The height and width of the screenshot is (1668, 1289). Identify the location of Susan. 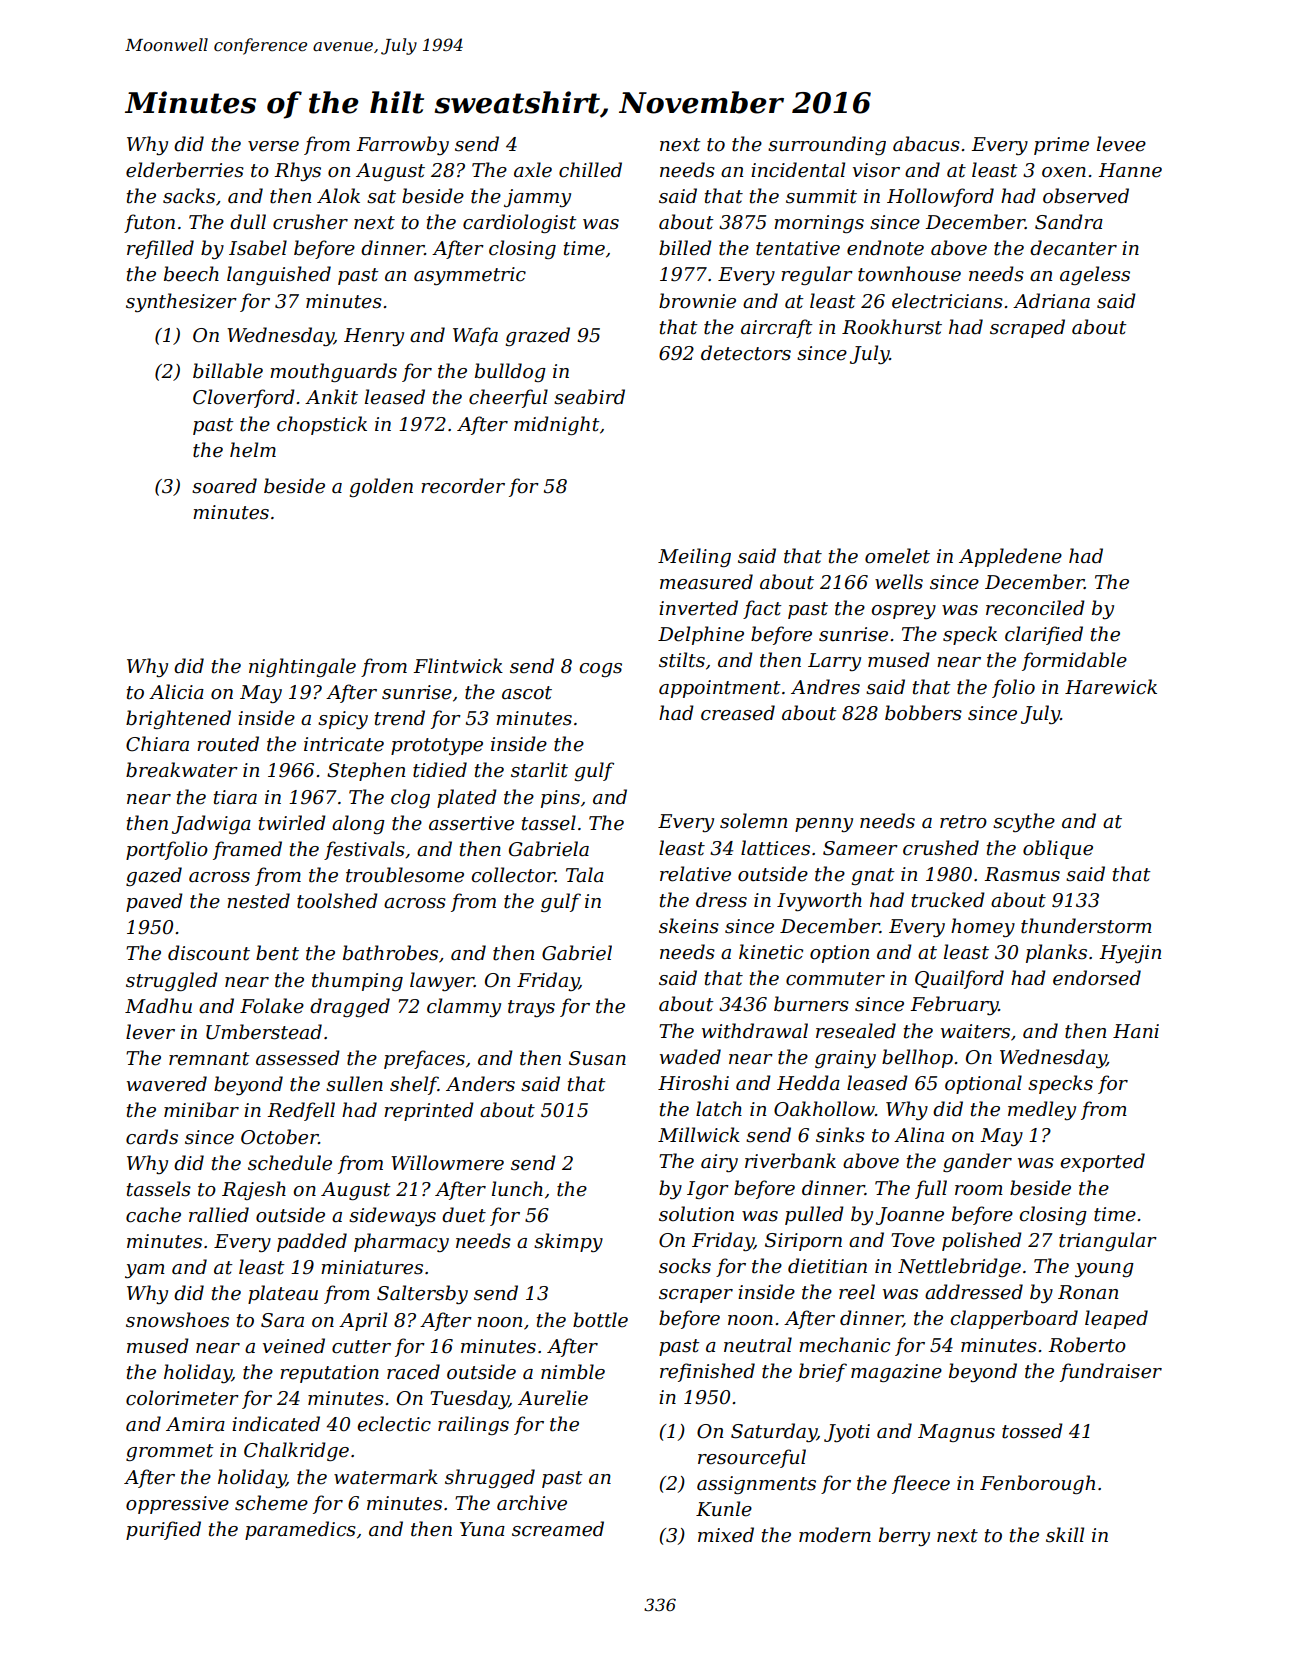
(597, 1058).
